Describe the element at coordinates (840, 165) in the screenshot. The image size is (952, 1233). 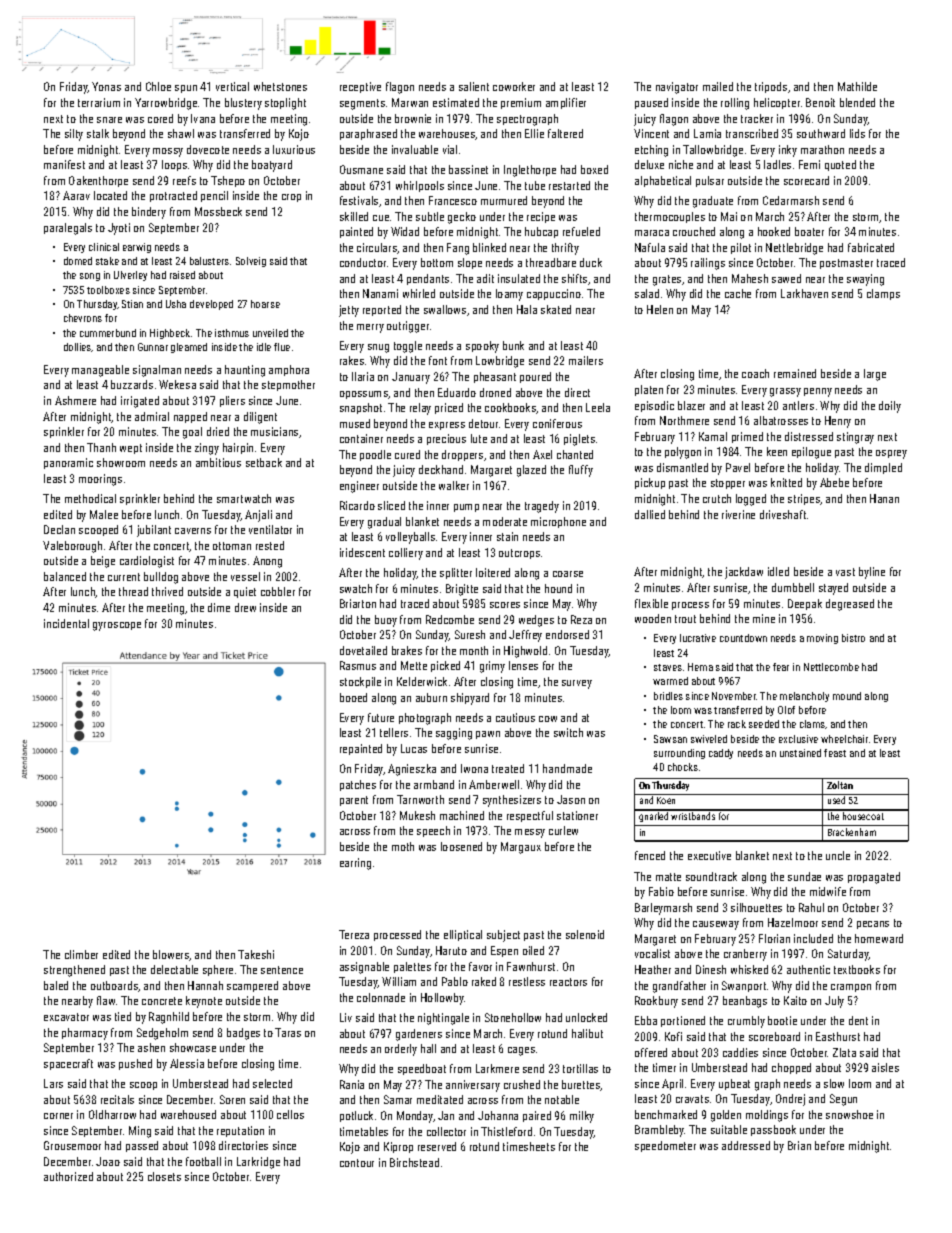
I see `quoted` at that location.
